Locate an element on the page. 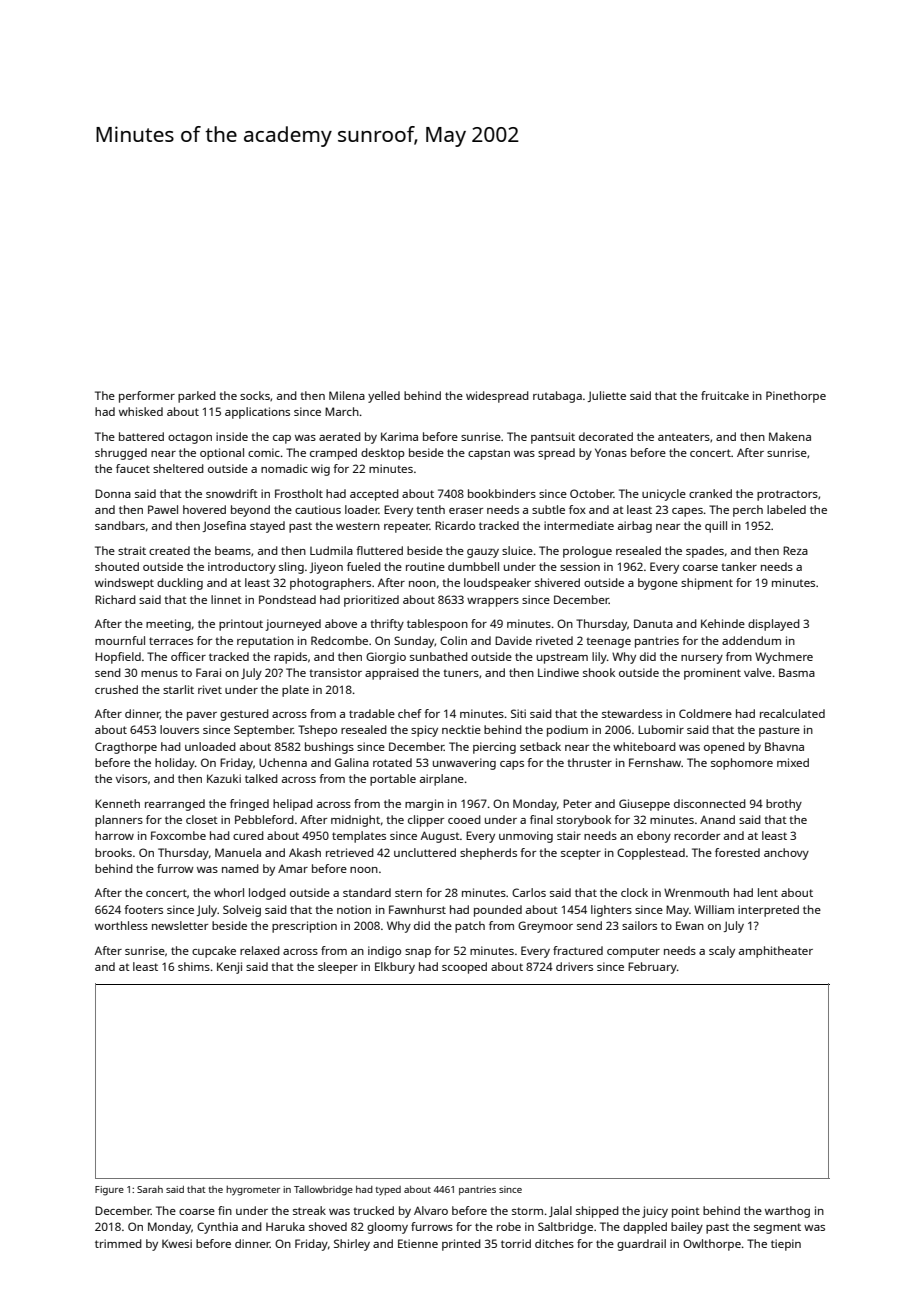  crushed is located at coordinates (116, 689).
